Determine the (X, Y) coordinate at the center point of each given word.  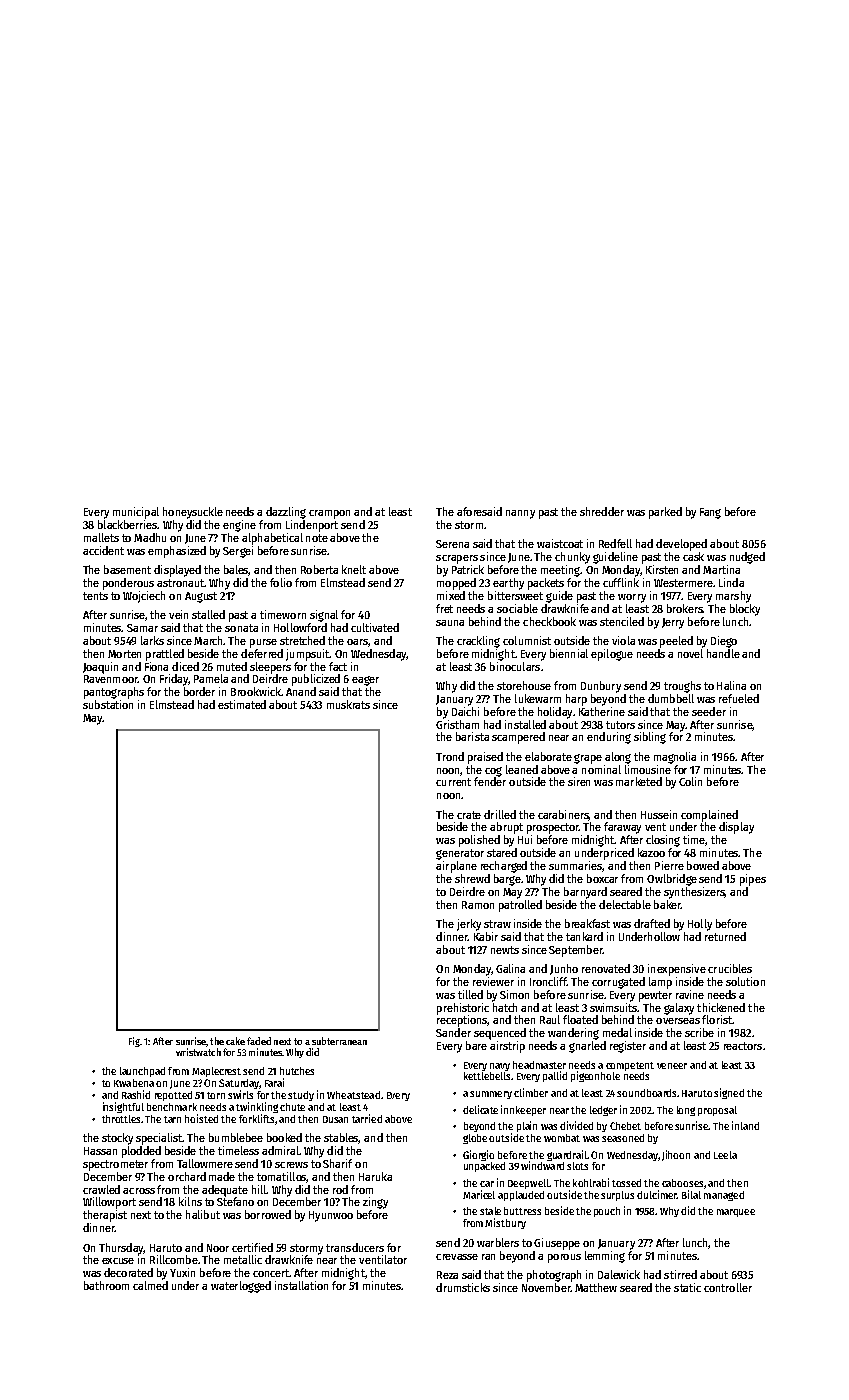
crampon (329, 514)
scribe (699, 1032)
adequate (225, 1191)
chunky (572, 558)
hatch (505, 1007)
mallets (101, 537)
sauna (450, 623)
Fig (134, 1042)
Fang (710, 513)
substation (108, 704)
